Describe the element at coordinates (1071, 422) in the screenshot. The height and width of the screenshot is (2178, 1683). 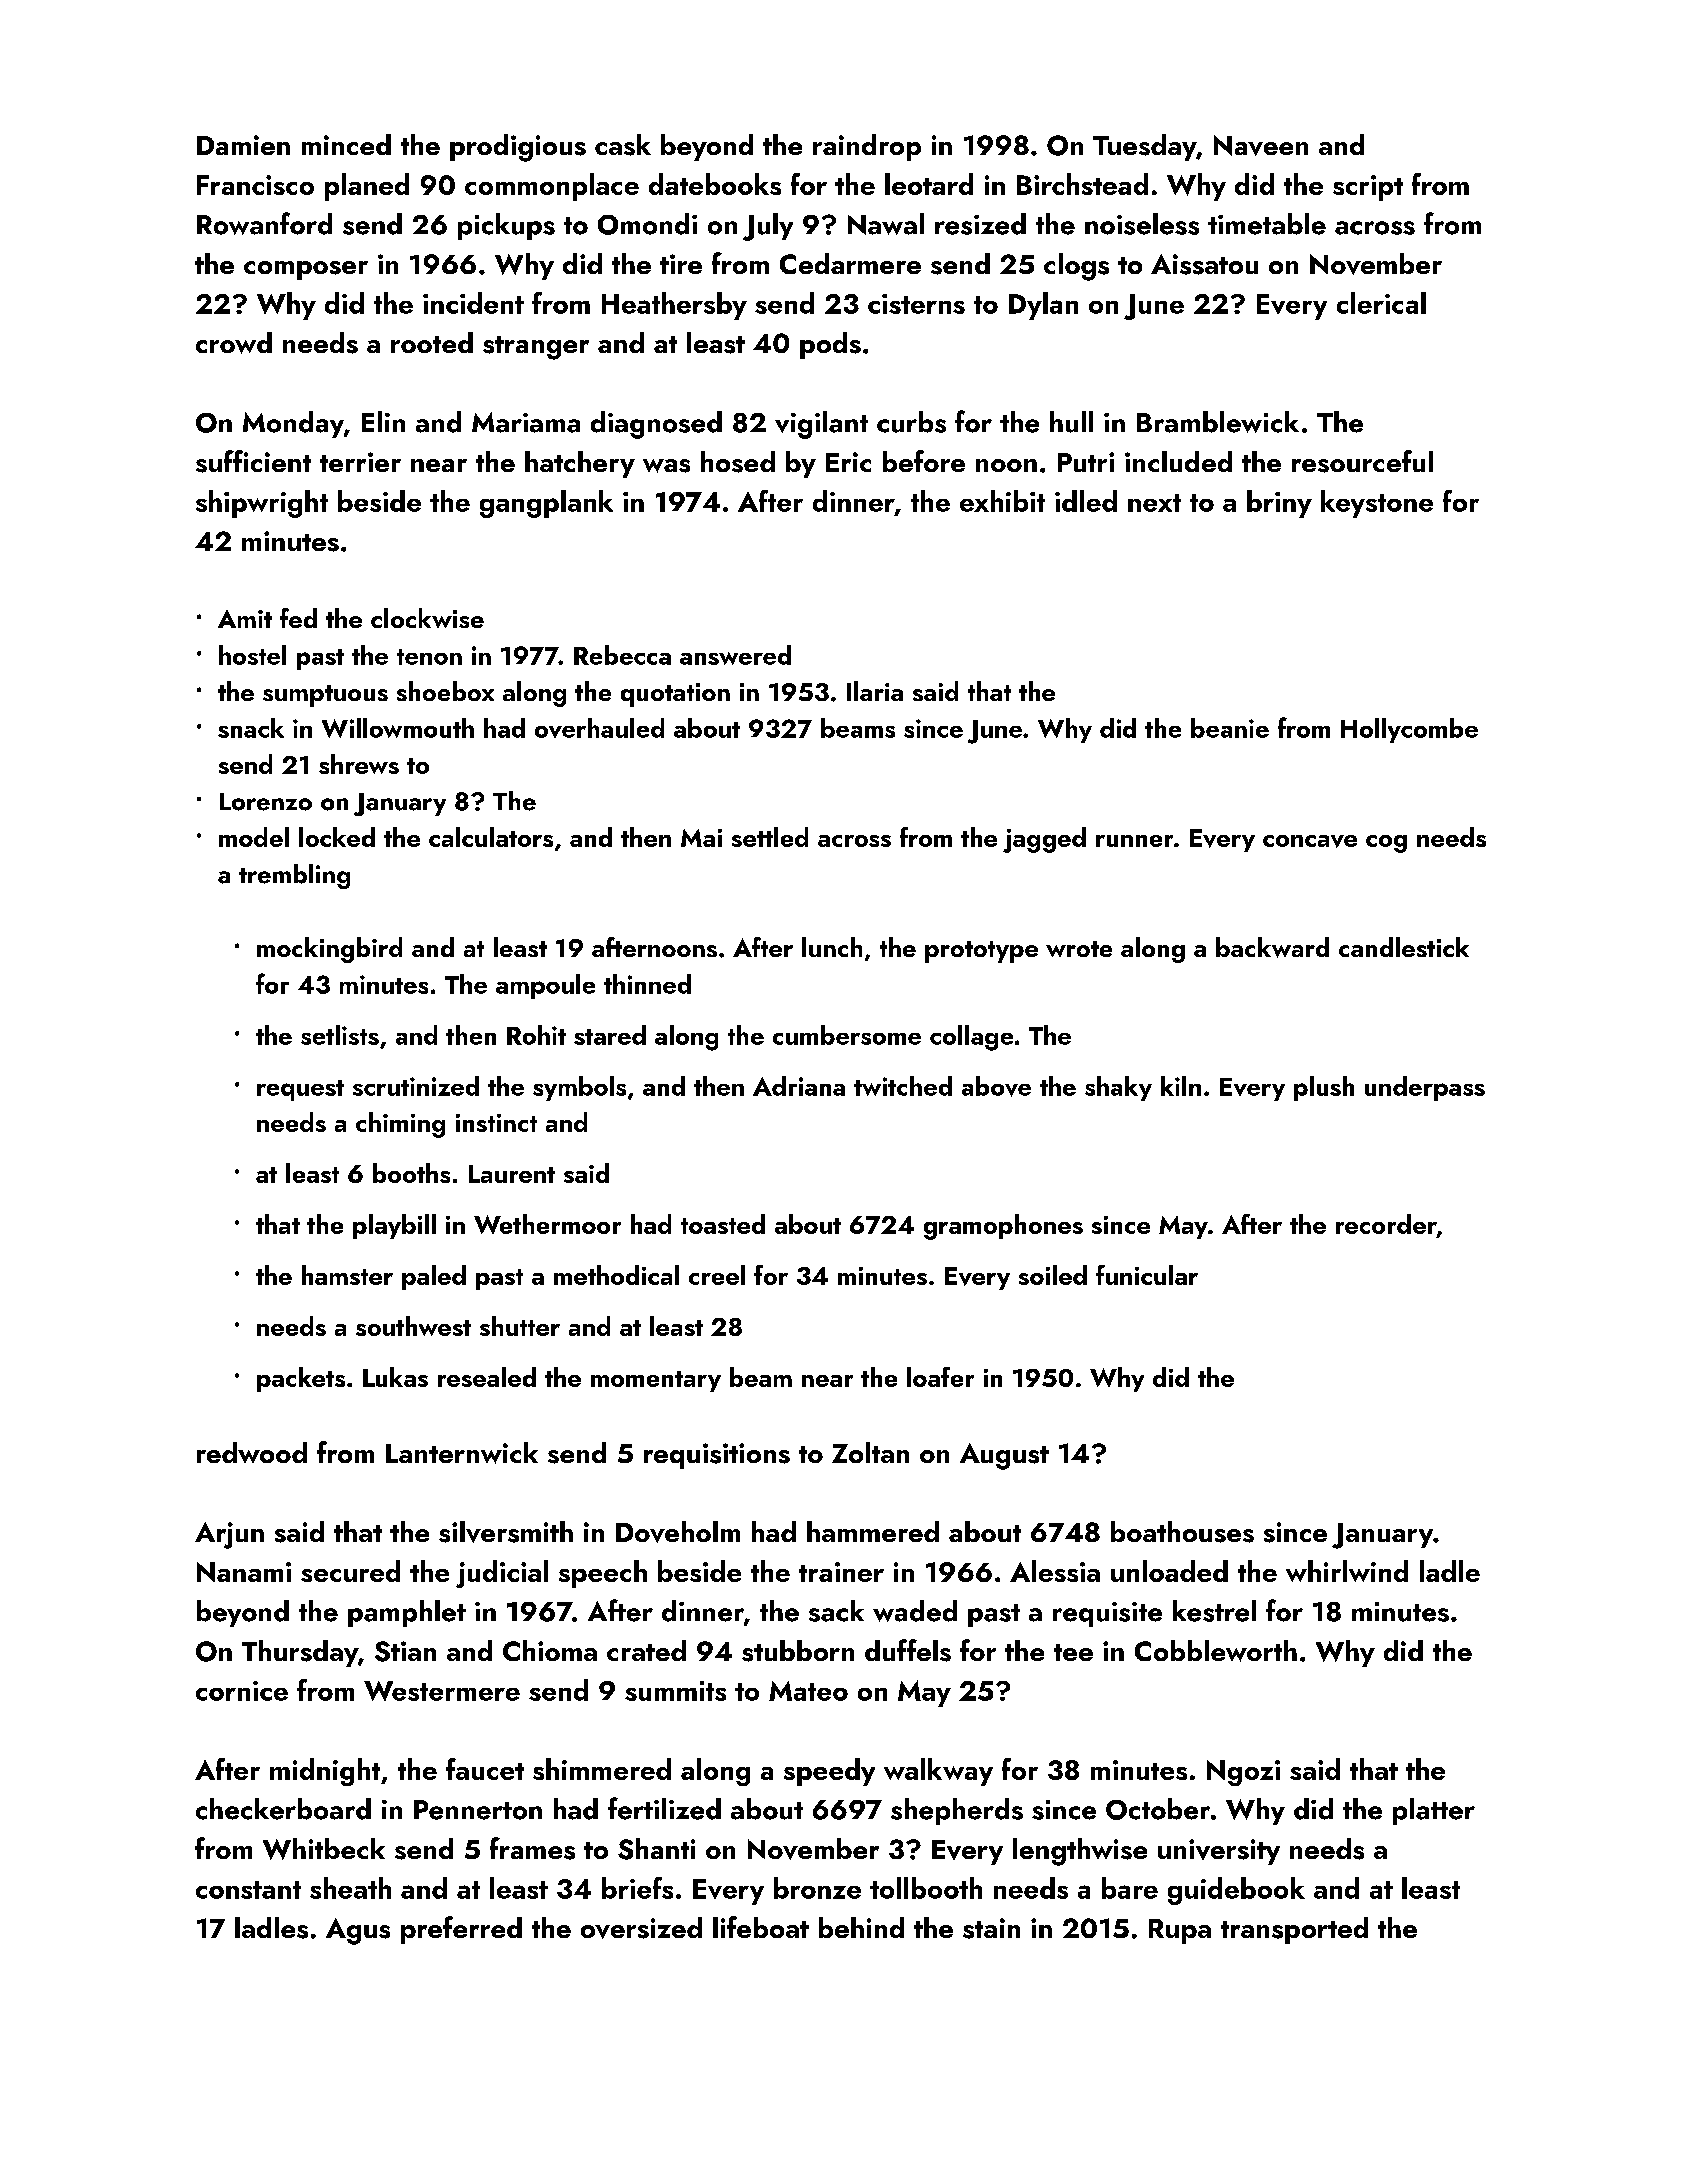
I see `hull` at that location.
